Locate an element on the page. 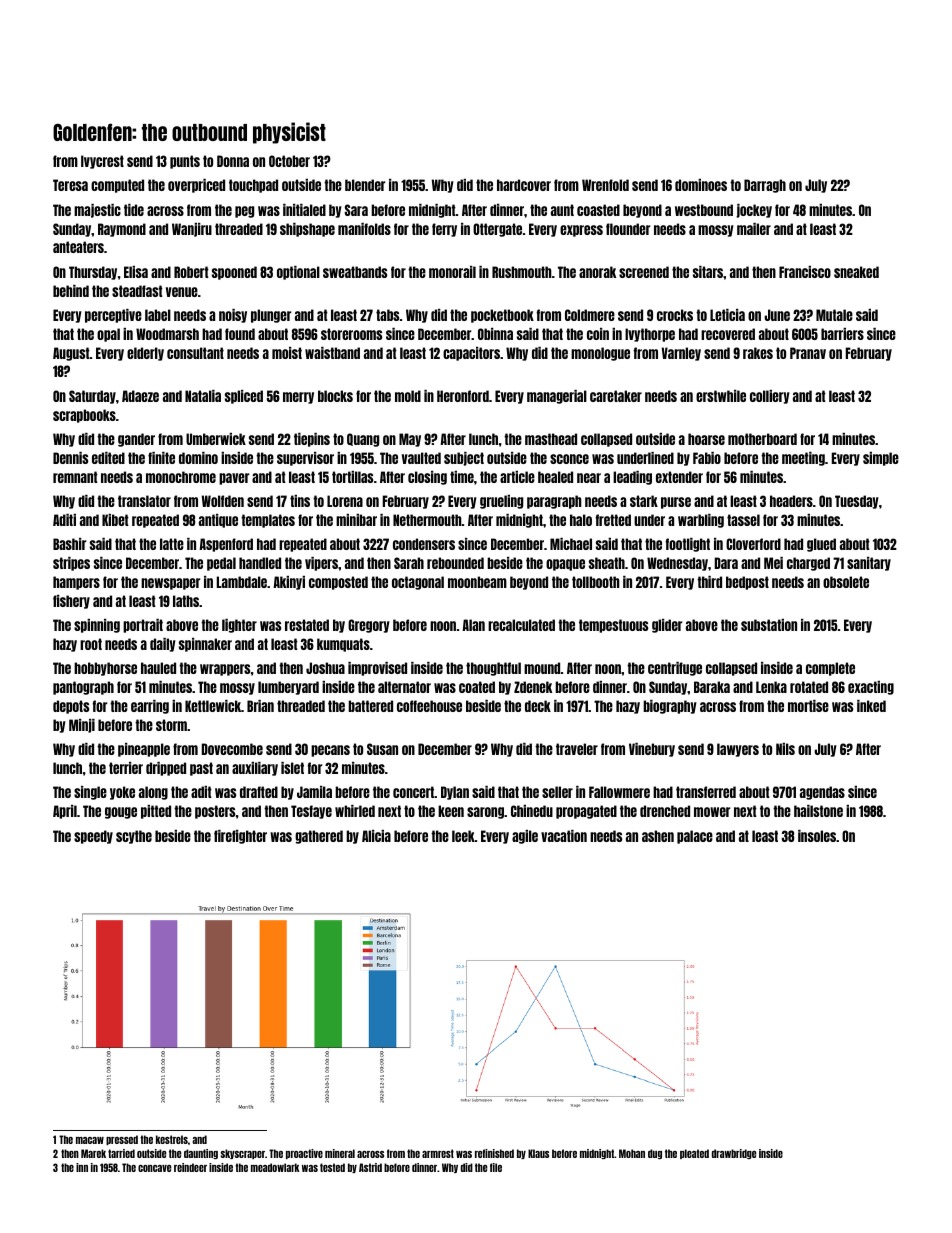 The width and height of the image is (952, 1233). pleated is located at coordinates (694, 1154).
